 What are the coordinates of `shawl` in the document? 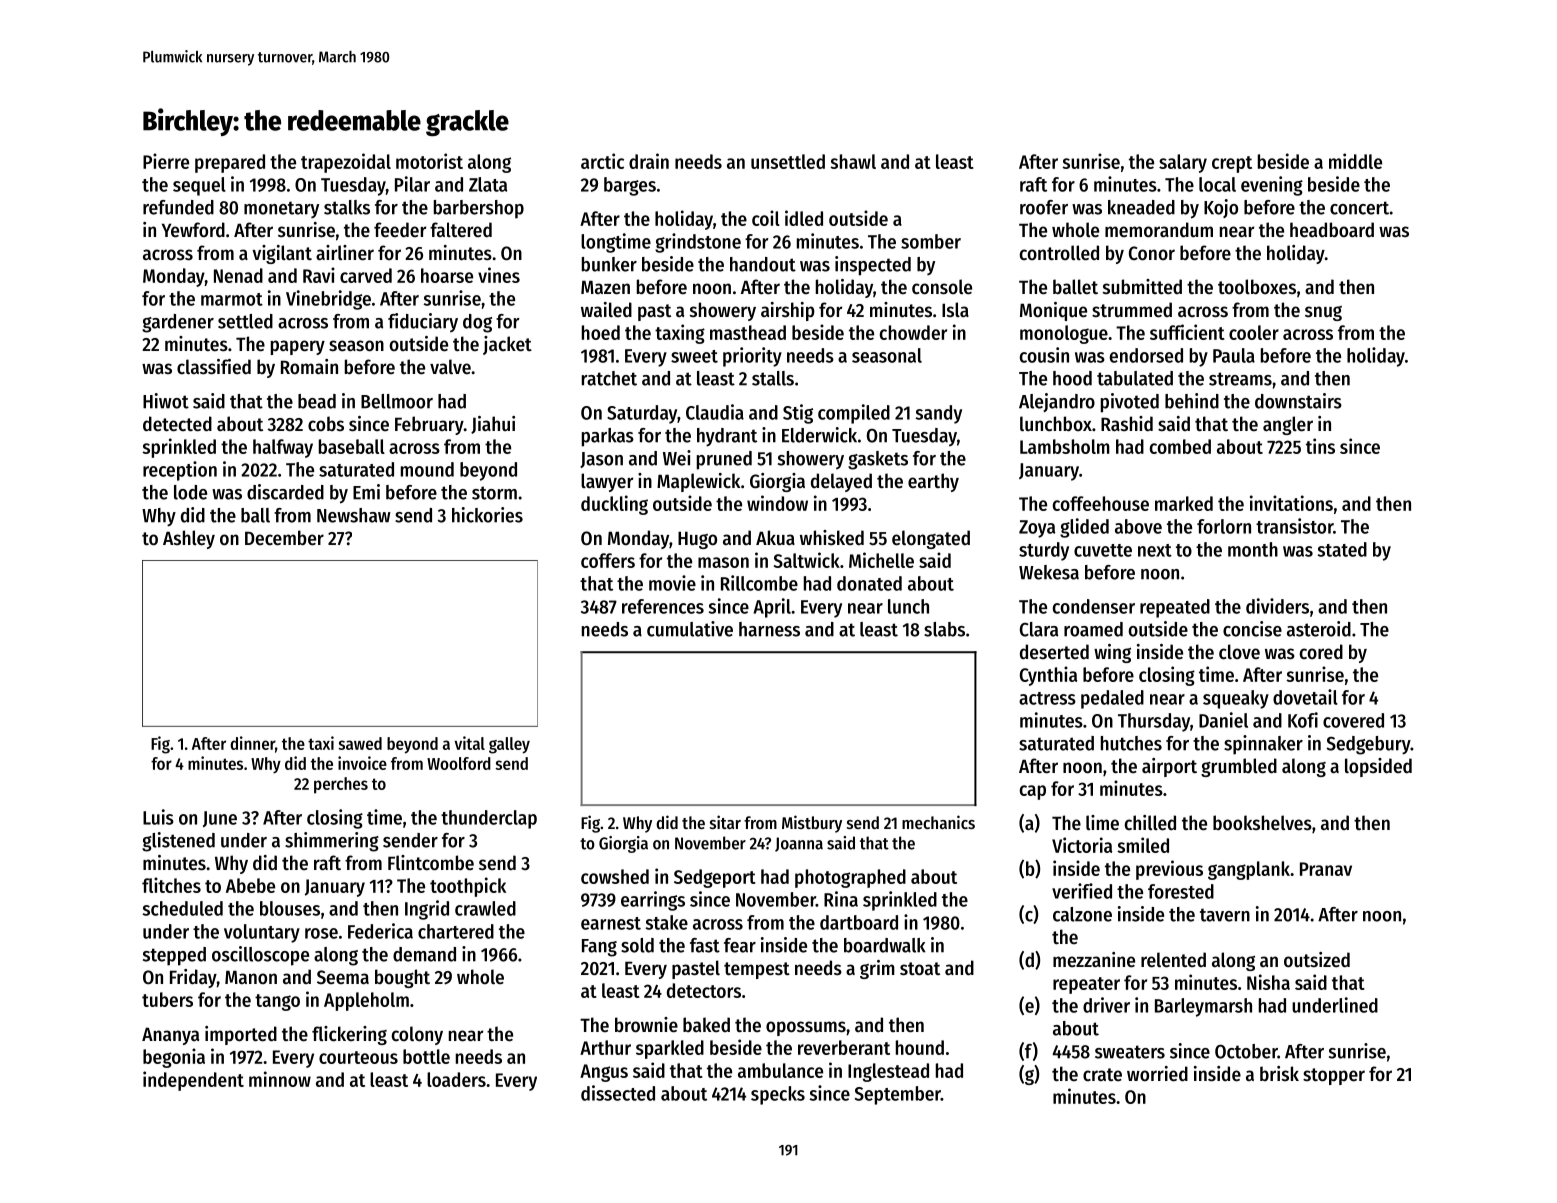 It's located at (853, 161).
